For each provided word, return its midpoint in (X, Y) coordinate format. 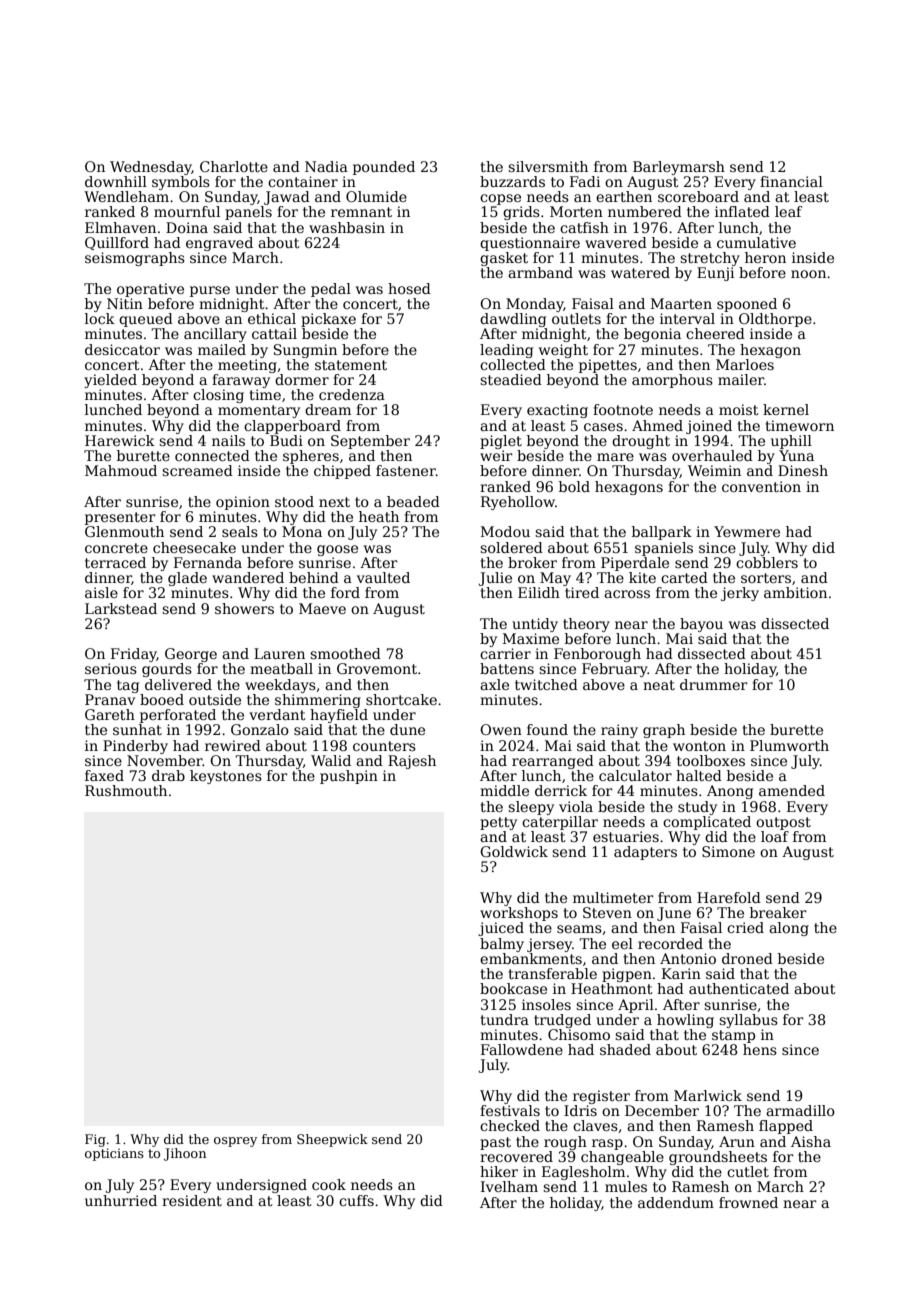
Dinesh (803, 470)
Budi (286, 440)
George (191, 655)
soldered (511, 547)
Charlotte (234, 166)
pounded (384, 168)
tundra (504, 1019)
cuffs (356, 1200)
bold (574, 486)
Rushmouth (126, 790)
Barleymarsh (679, 168)
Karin (681, 973)
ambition (795, 592)
